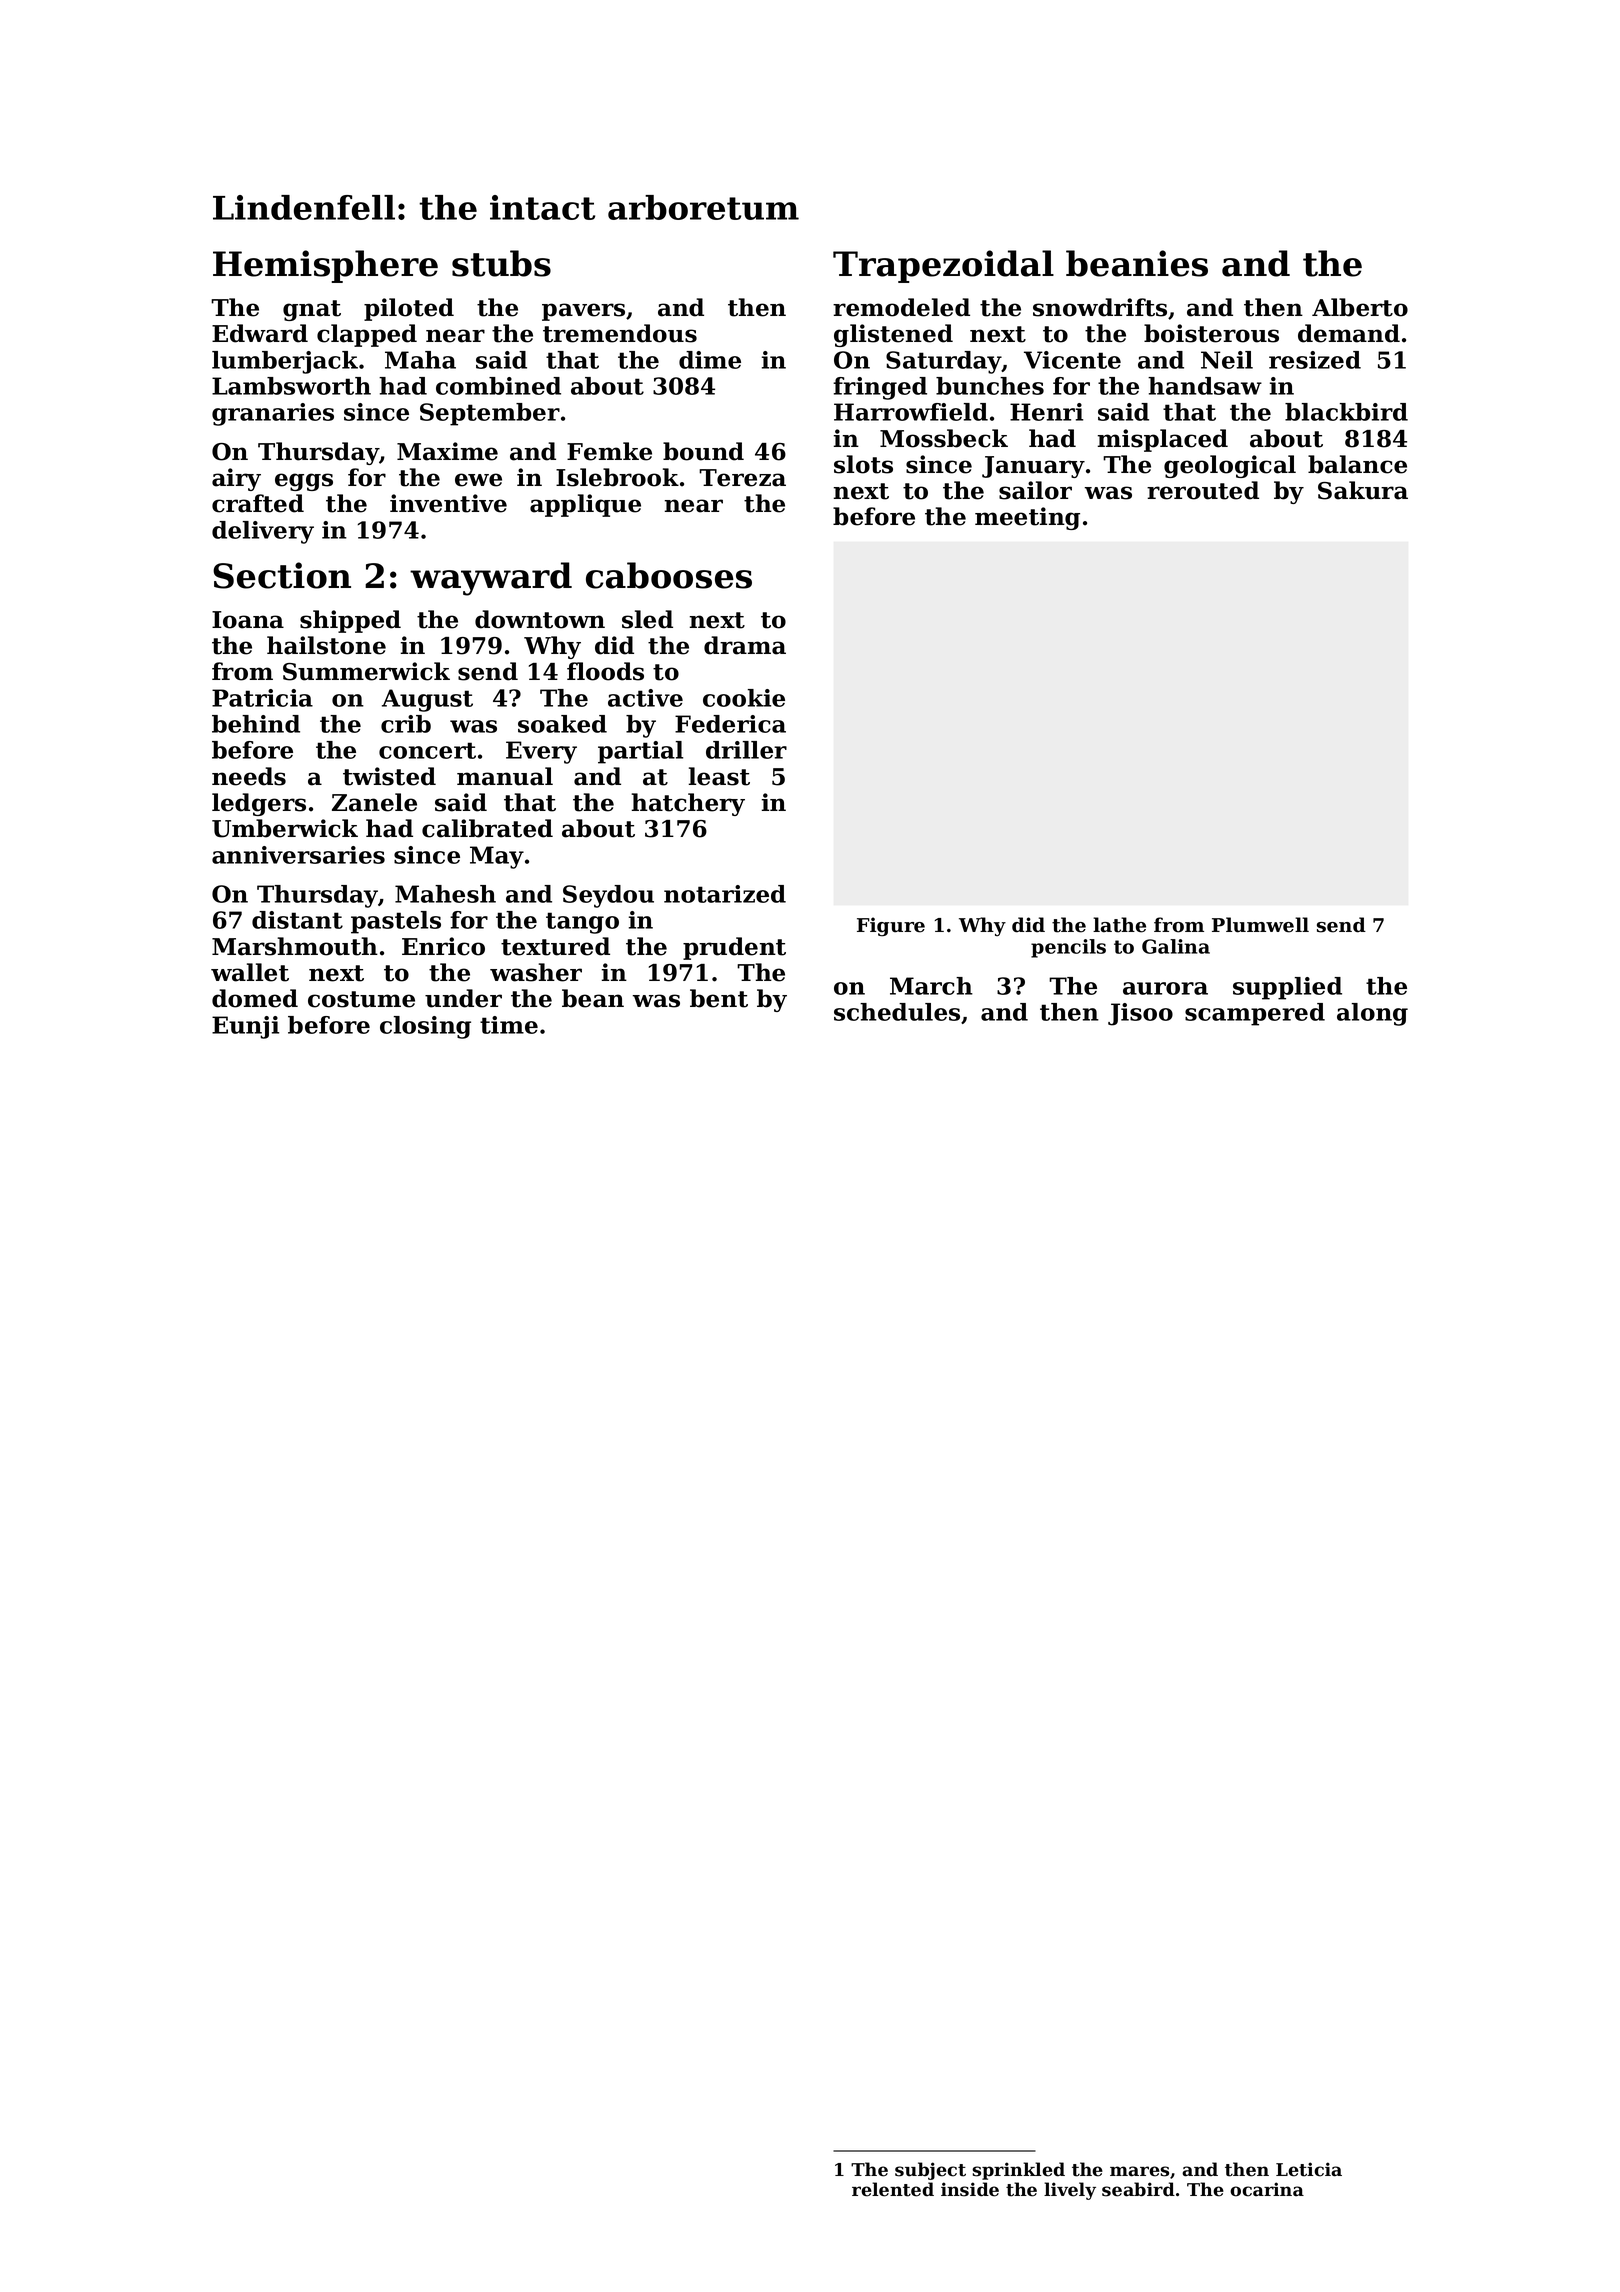 The width and height of the page is (1620, 2292). Describe the element at coordinates (285, 828) in the page. I see `Umberwick` at that location.
